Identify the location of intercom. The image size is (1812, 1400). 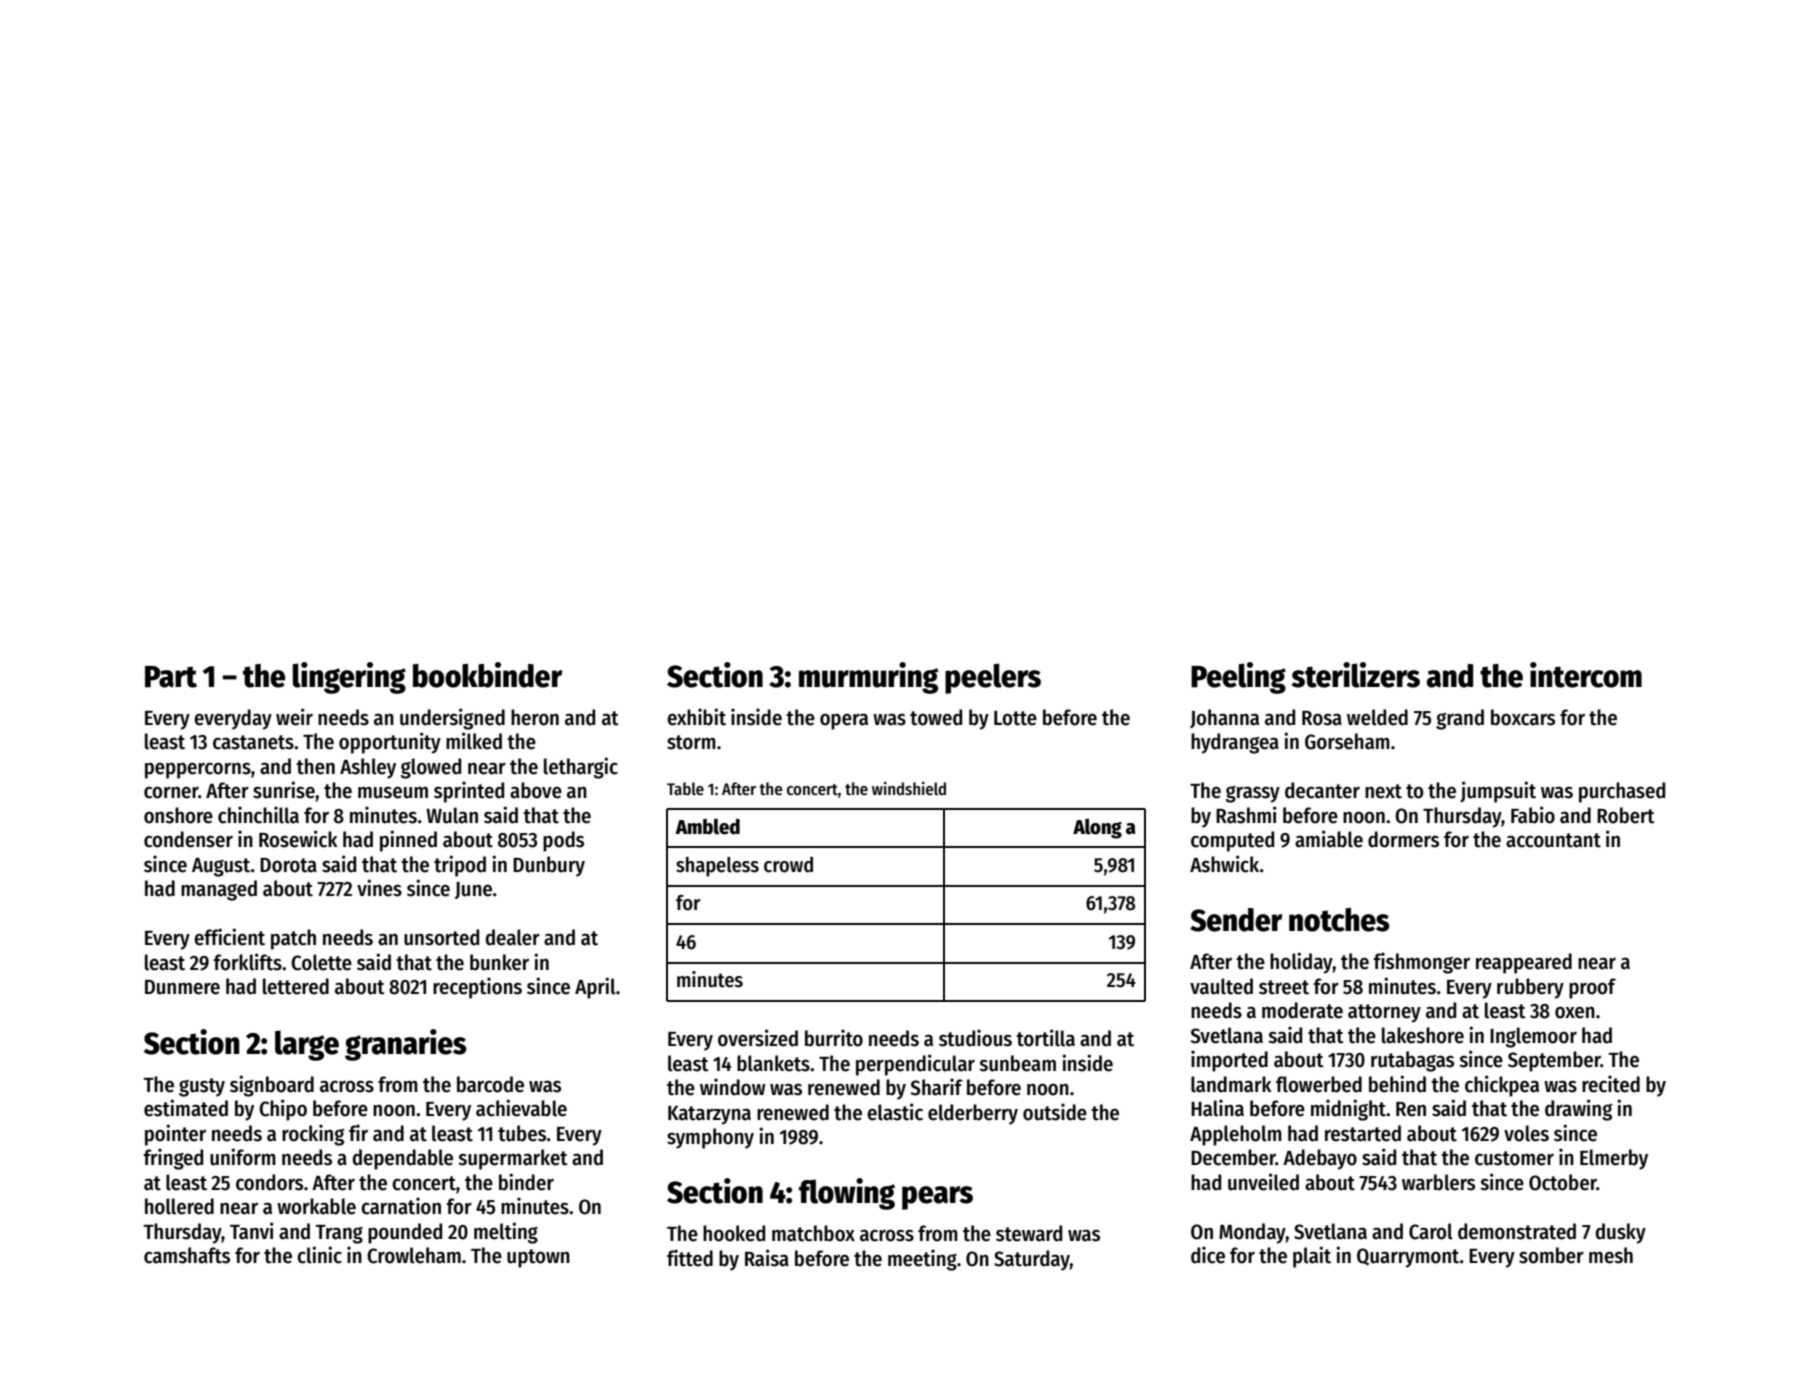
(1586, 675).
